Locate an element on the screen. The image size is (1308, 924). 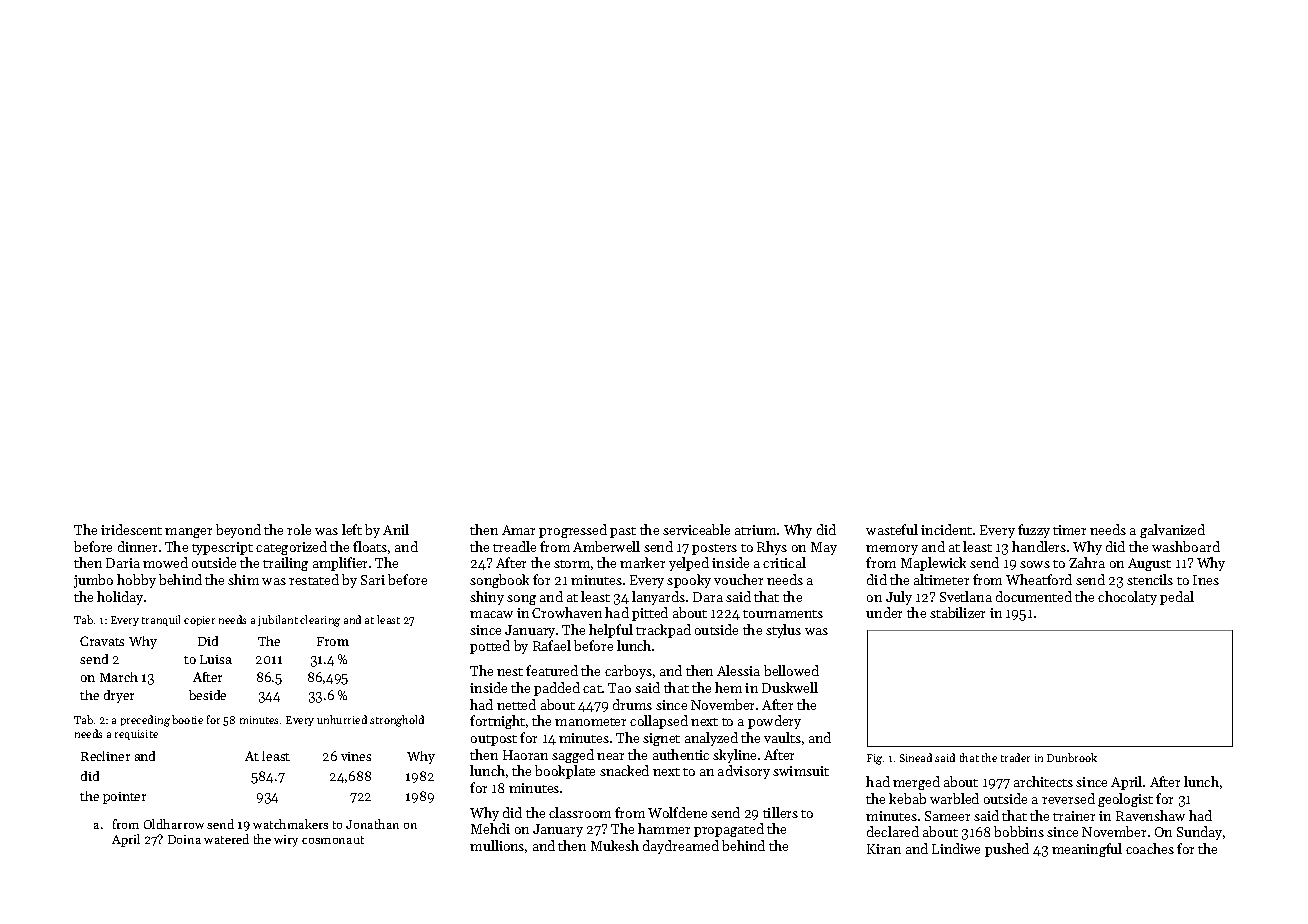
Cravats is located at coordinates (102, 641).
